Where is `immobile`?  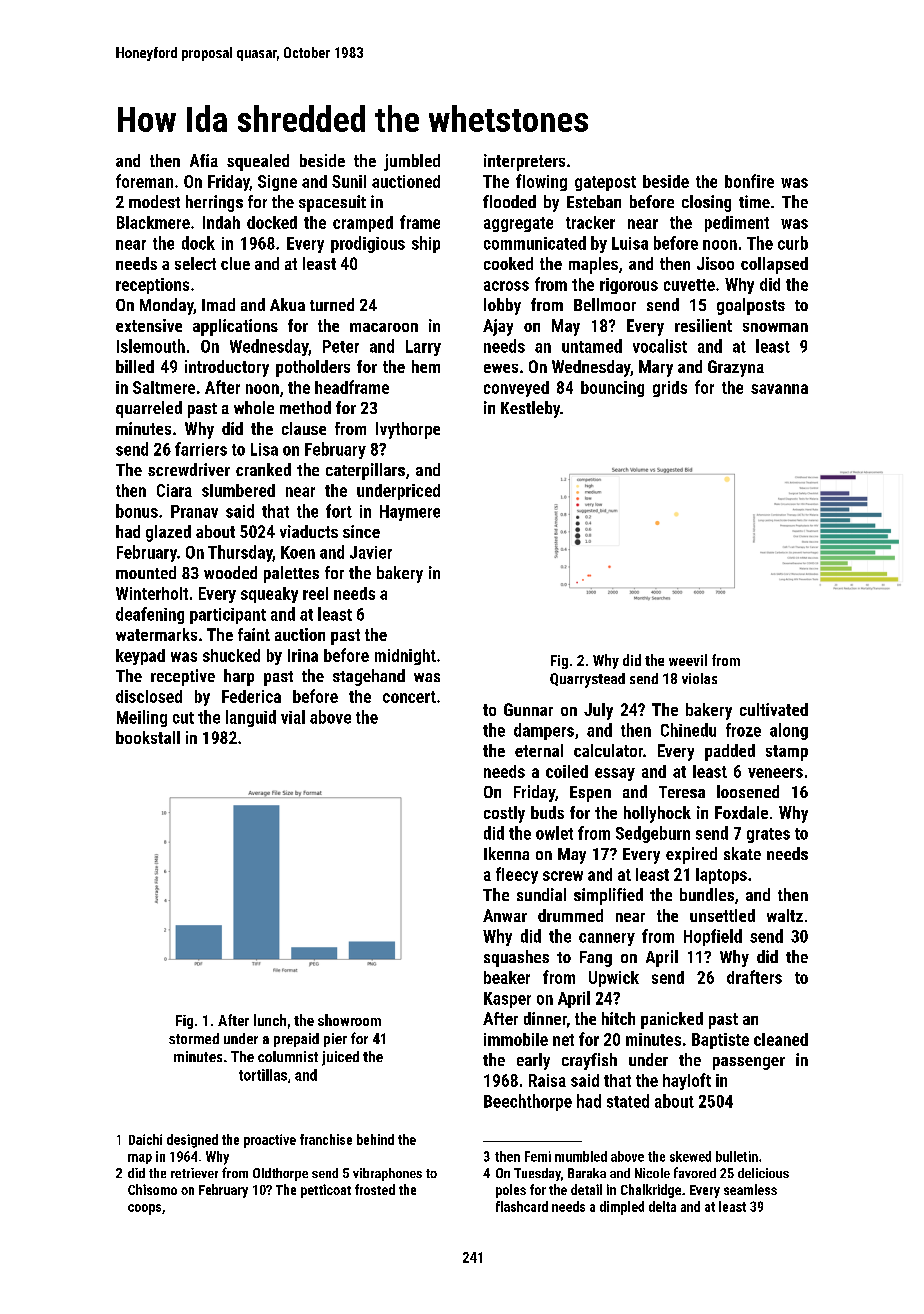
immobile is located at coordinates (516, 1039).
